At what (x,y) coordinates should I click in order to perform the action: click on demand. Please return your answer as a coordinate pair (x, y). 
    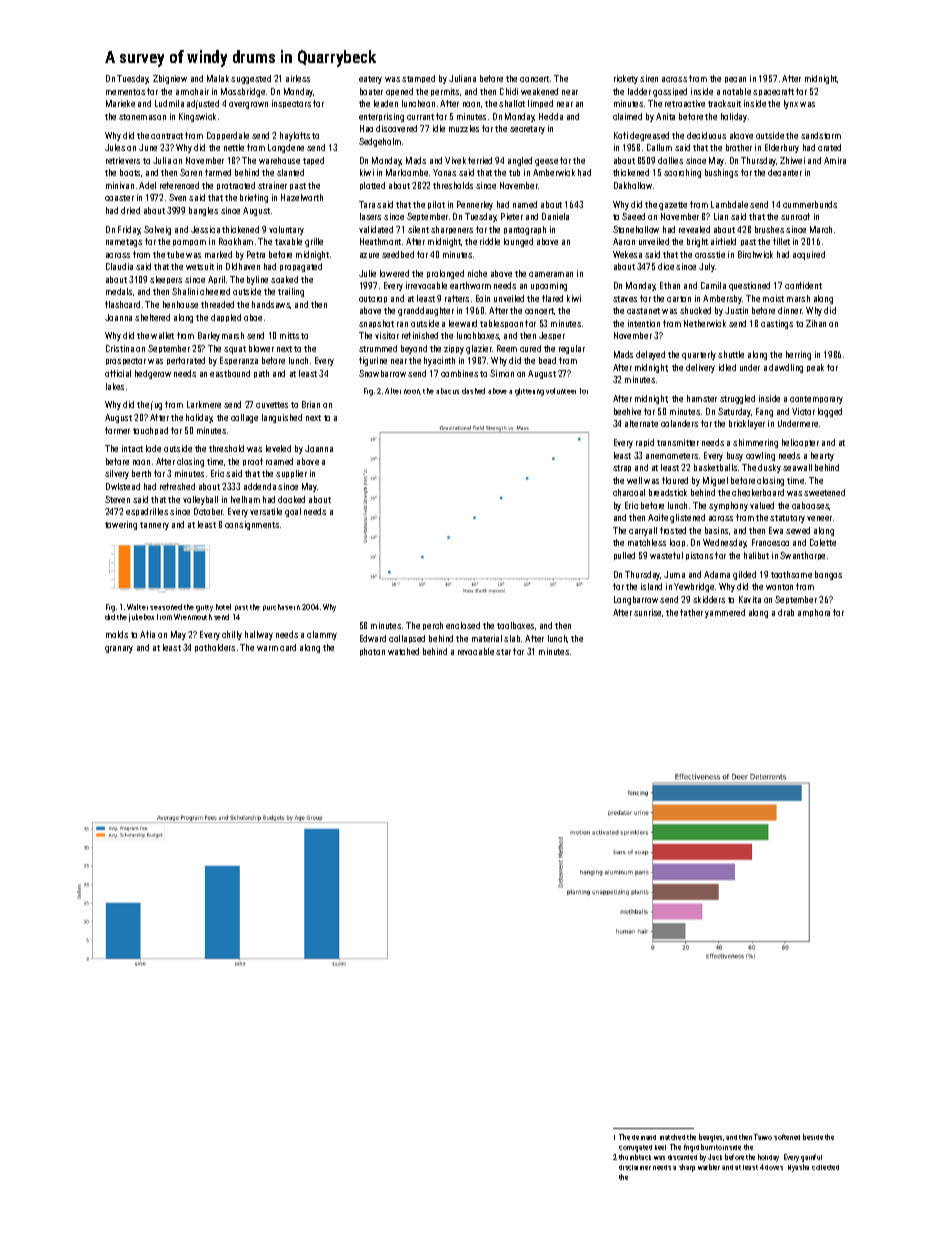
    Looking at the image, I should click on (644, 1137).
